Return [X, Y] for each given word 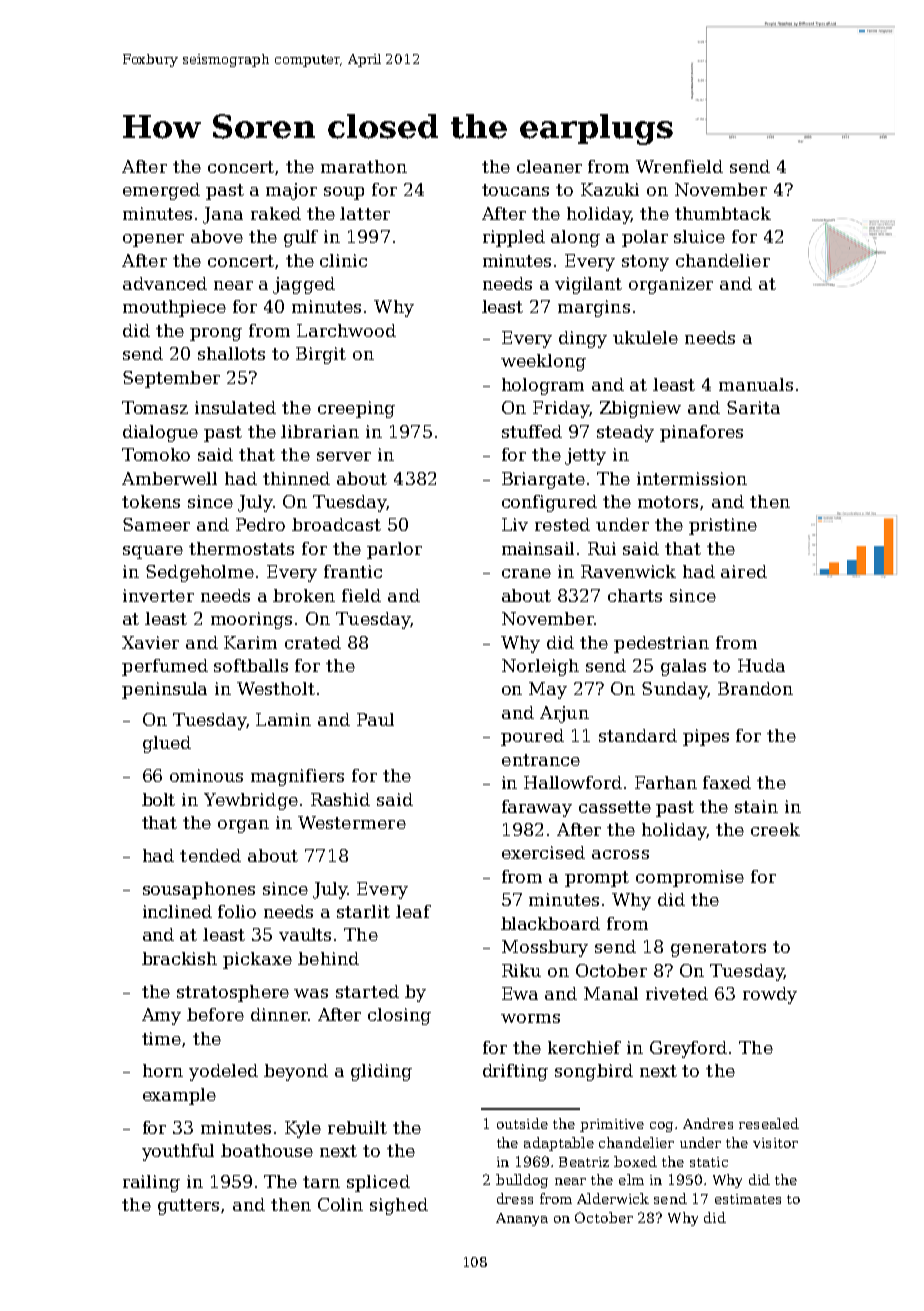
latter [365, 213]
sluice [699, 236]
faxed [727, 782]
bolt [158, 799]
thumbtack [723, 213]
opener [153, 240]
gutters [188, 1207]
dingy [583, 339]
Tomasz [155, 407]
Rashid [340, 799]
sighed [399, 1206]
